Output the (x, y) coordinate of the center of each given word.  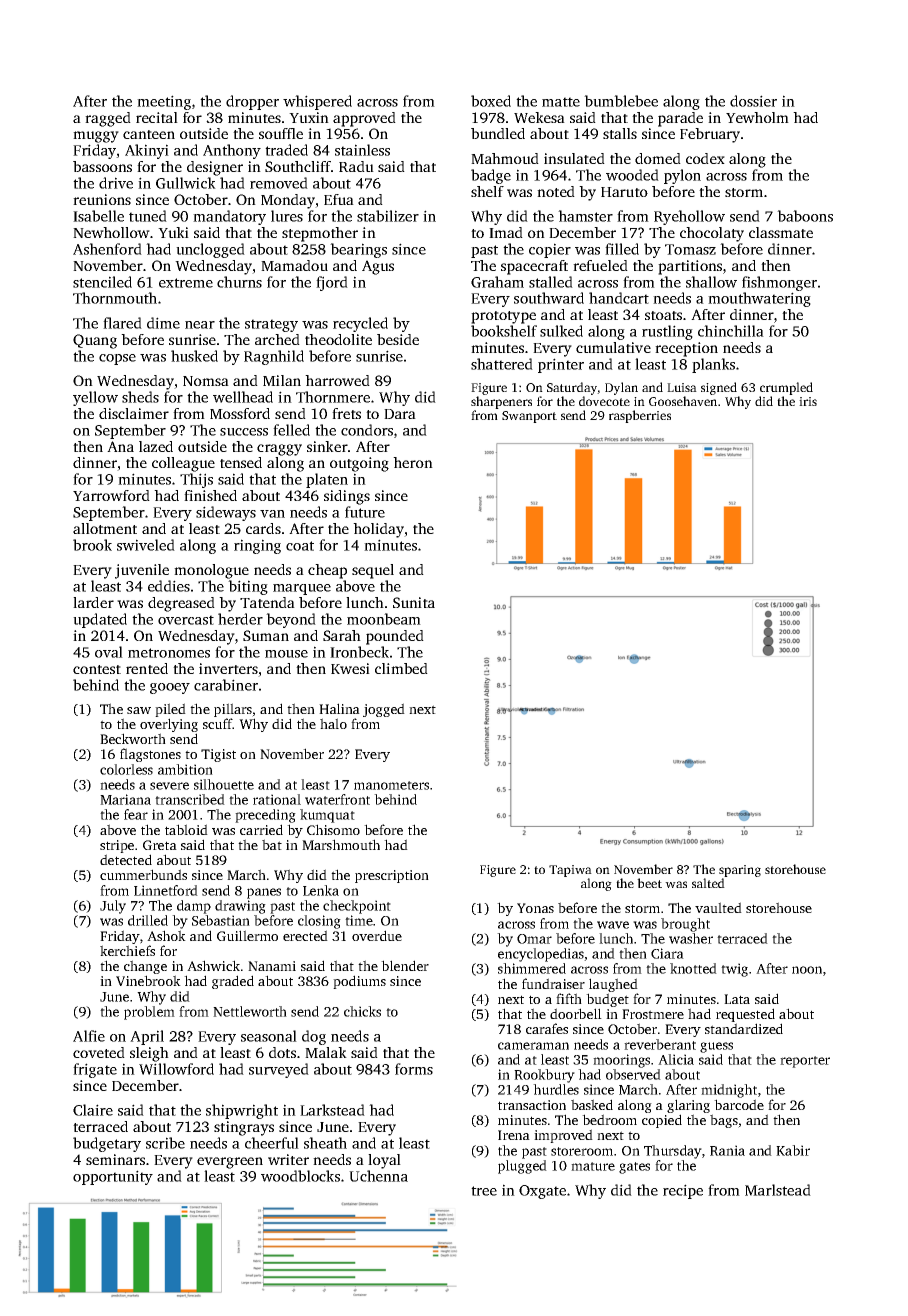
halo (333, 723)
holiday (378, 530)
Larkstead (332, 1110)
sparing (740, 871)
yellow (95, 398)
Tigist (218, 755)
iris (808, 401)
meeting (164, 102)
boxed (491, 101)
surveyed (279, 1070)
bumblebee (621, 101)
